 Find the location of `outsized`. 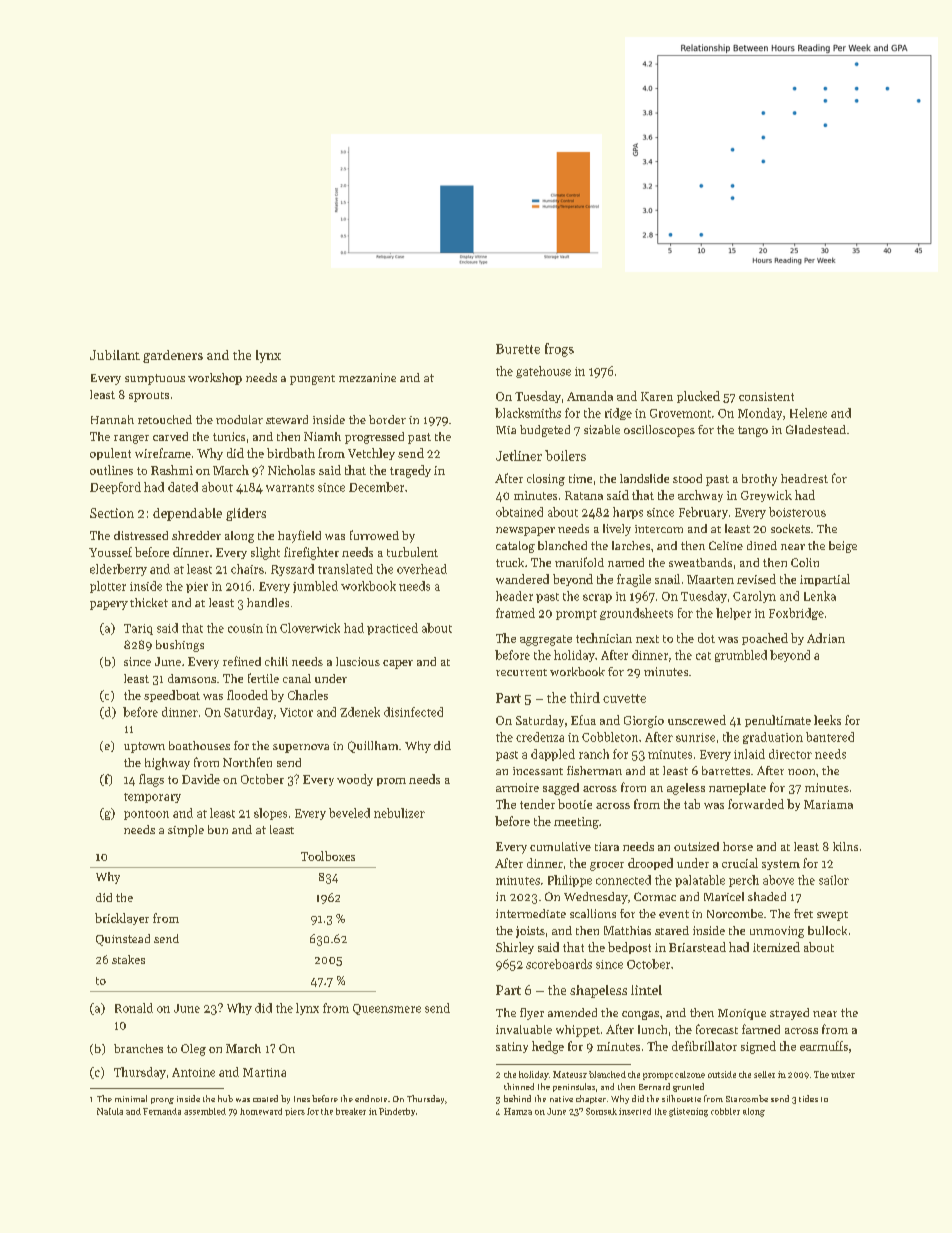

outsized is located at coordinates (696, 846).
